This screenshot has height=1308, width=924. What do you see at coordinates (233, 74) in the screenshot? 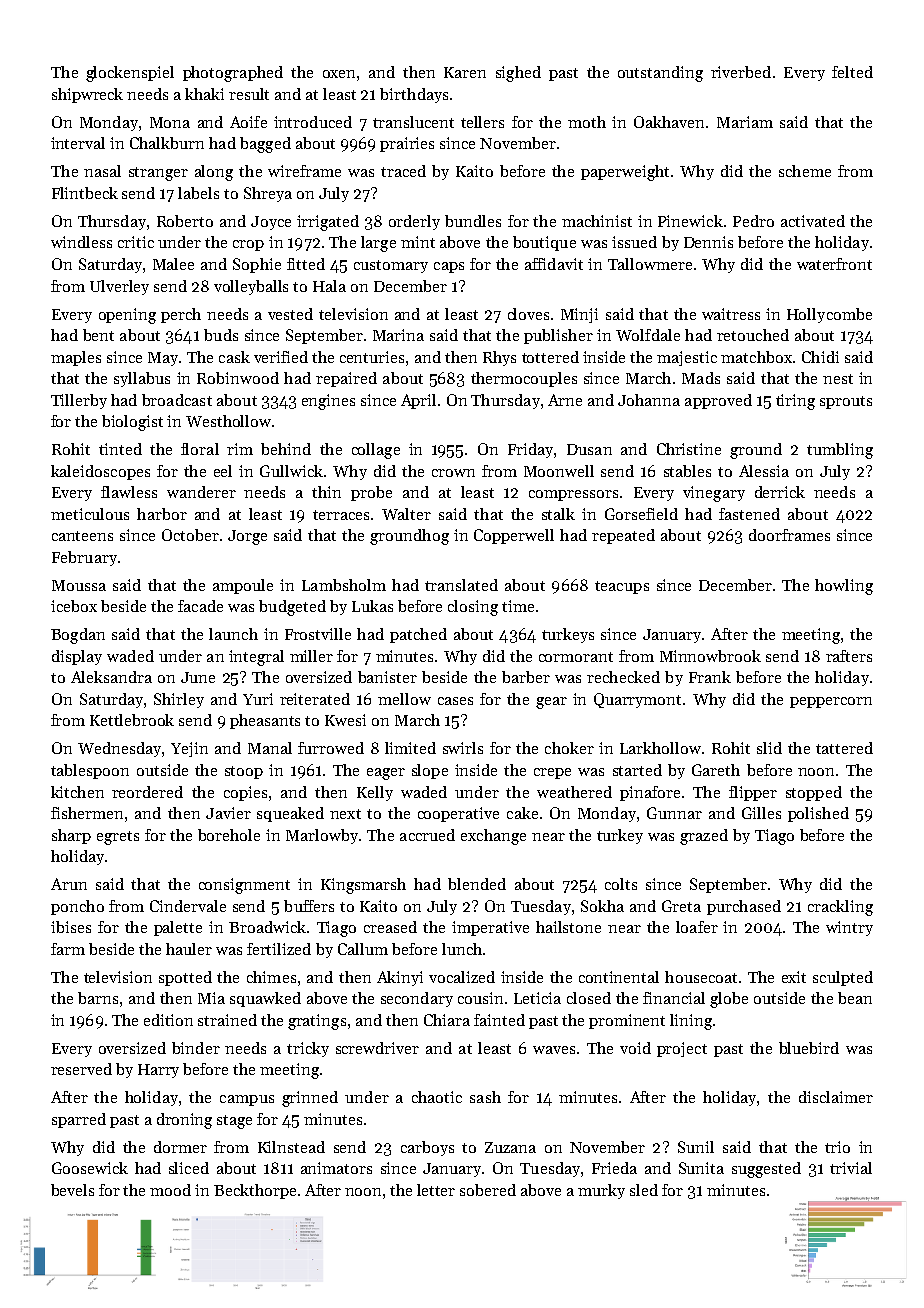
I see `photographed` at bounding box center [233, 74].
